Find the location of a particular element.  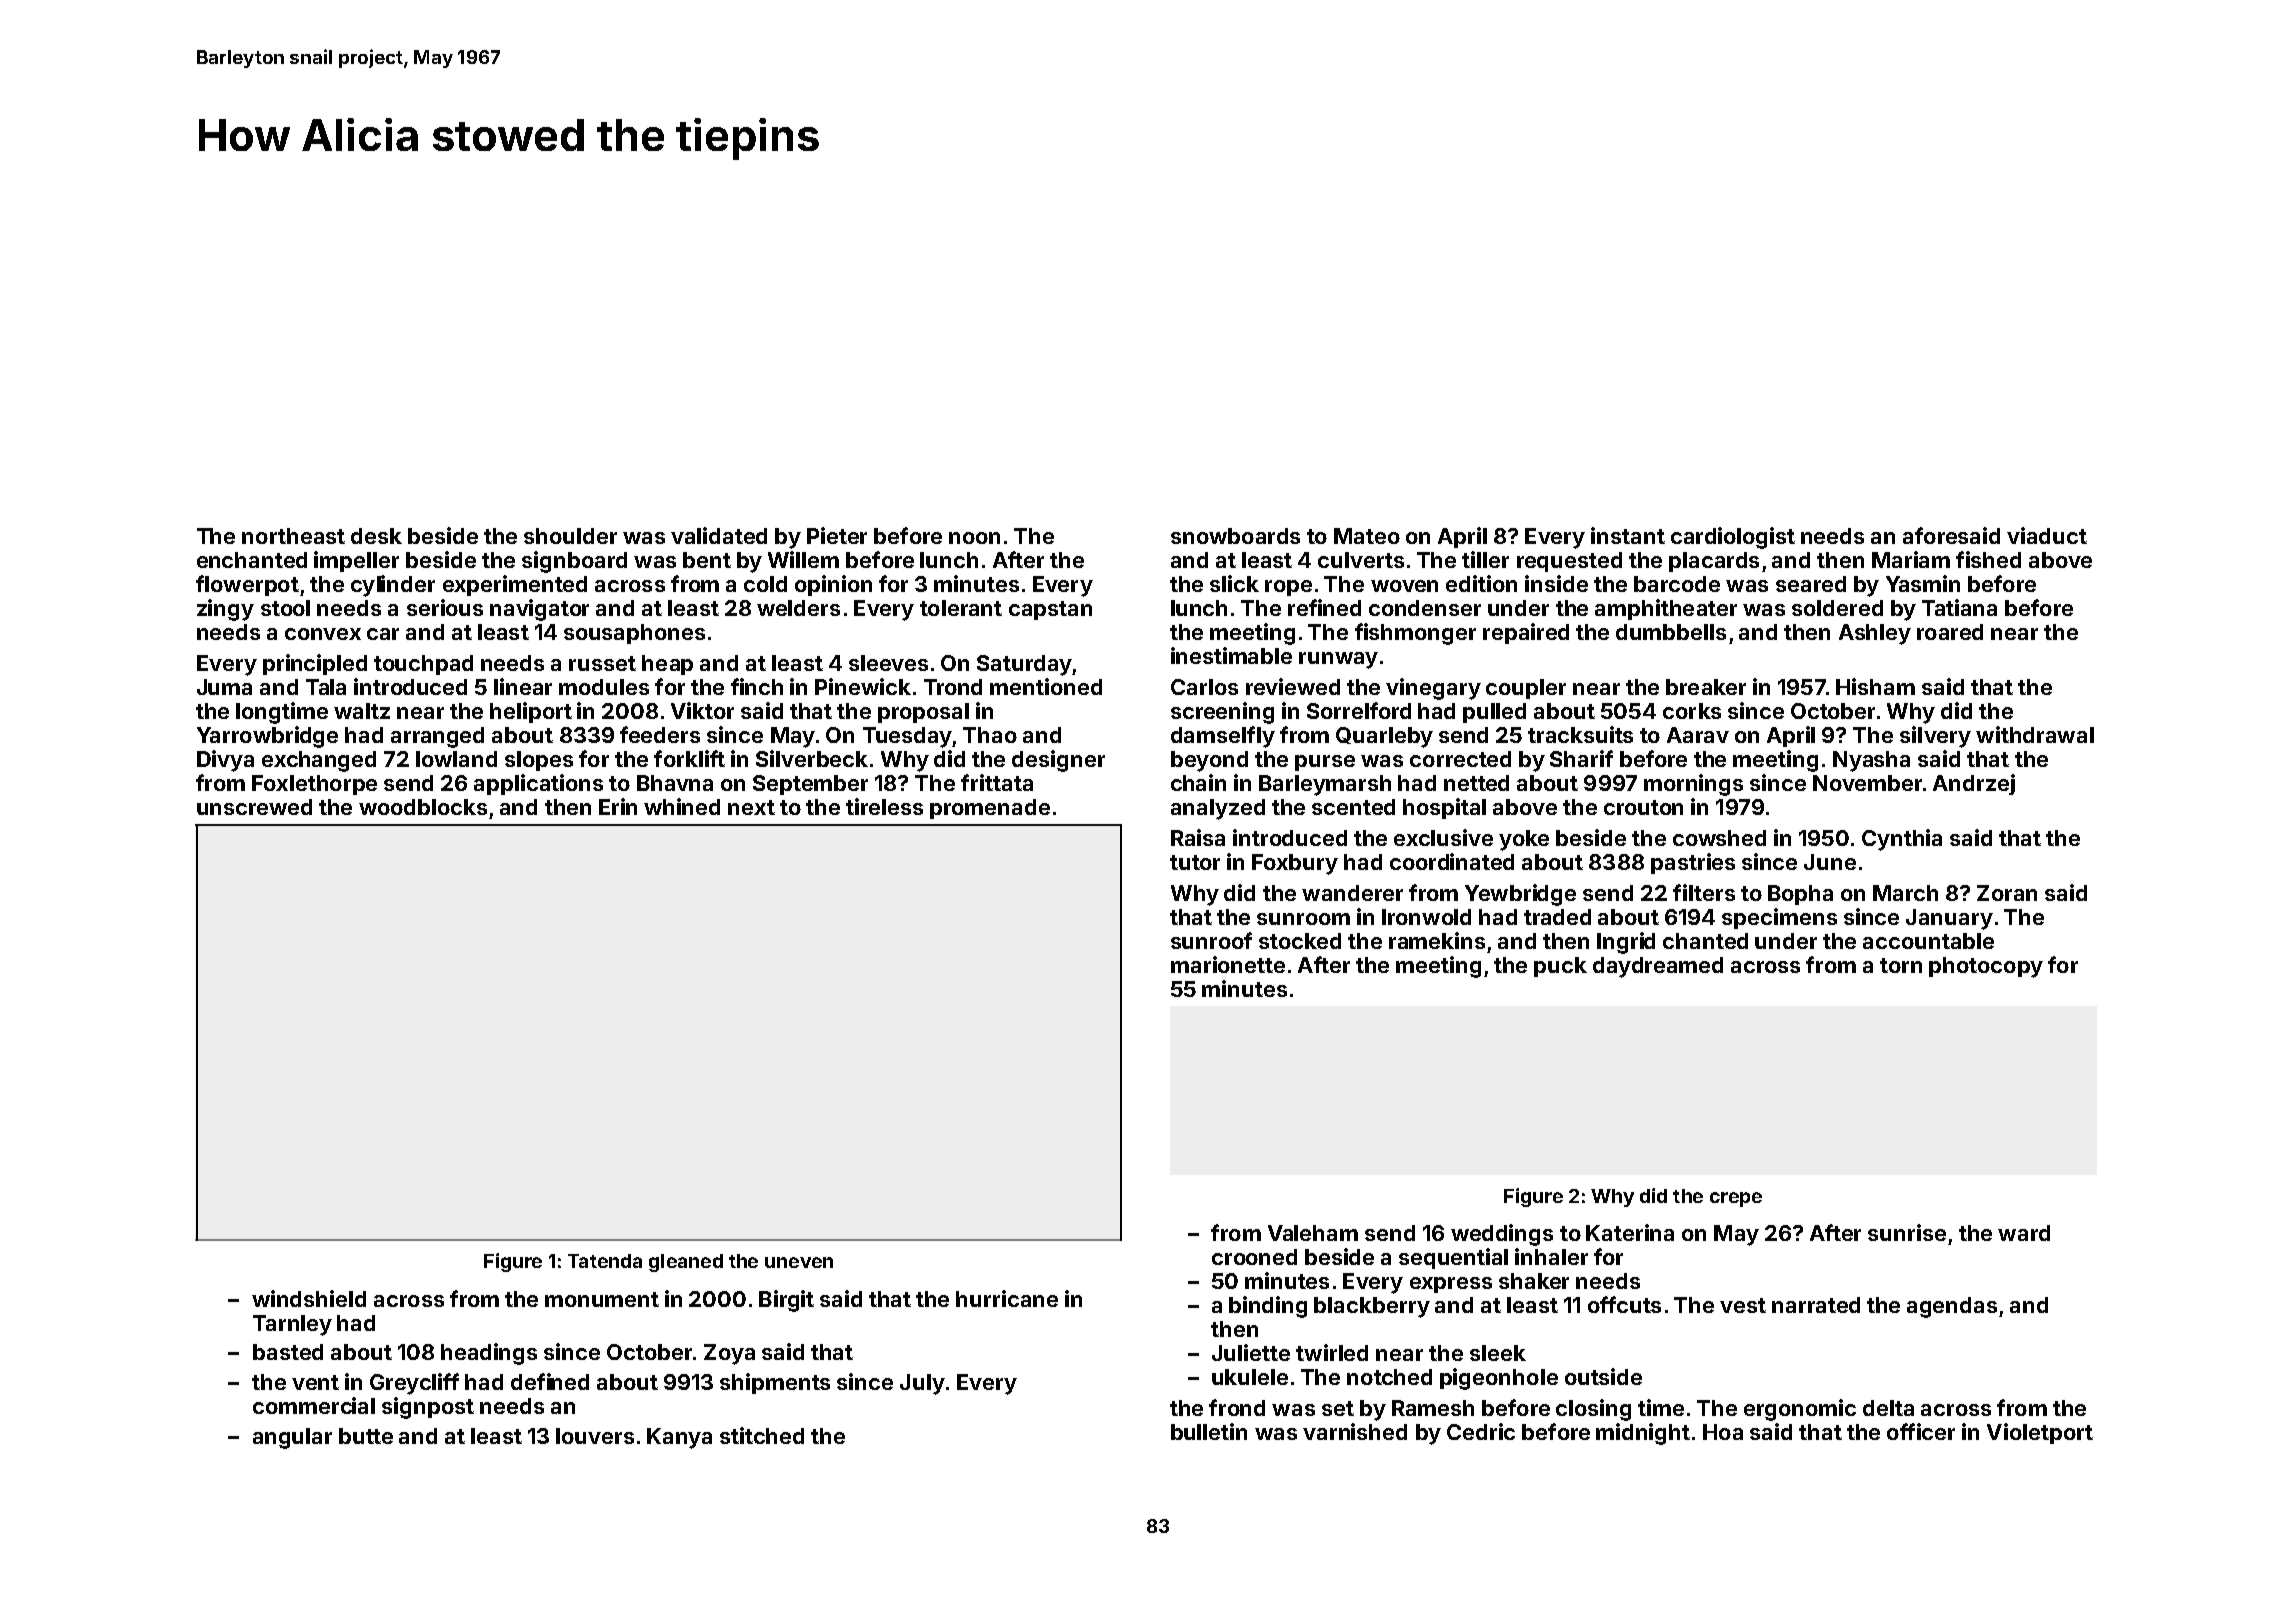

Quarleby is located at coordinates (1384, 737).
